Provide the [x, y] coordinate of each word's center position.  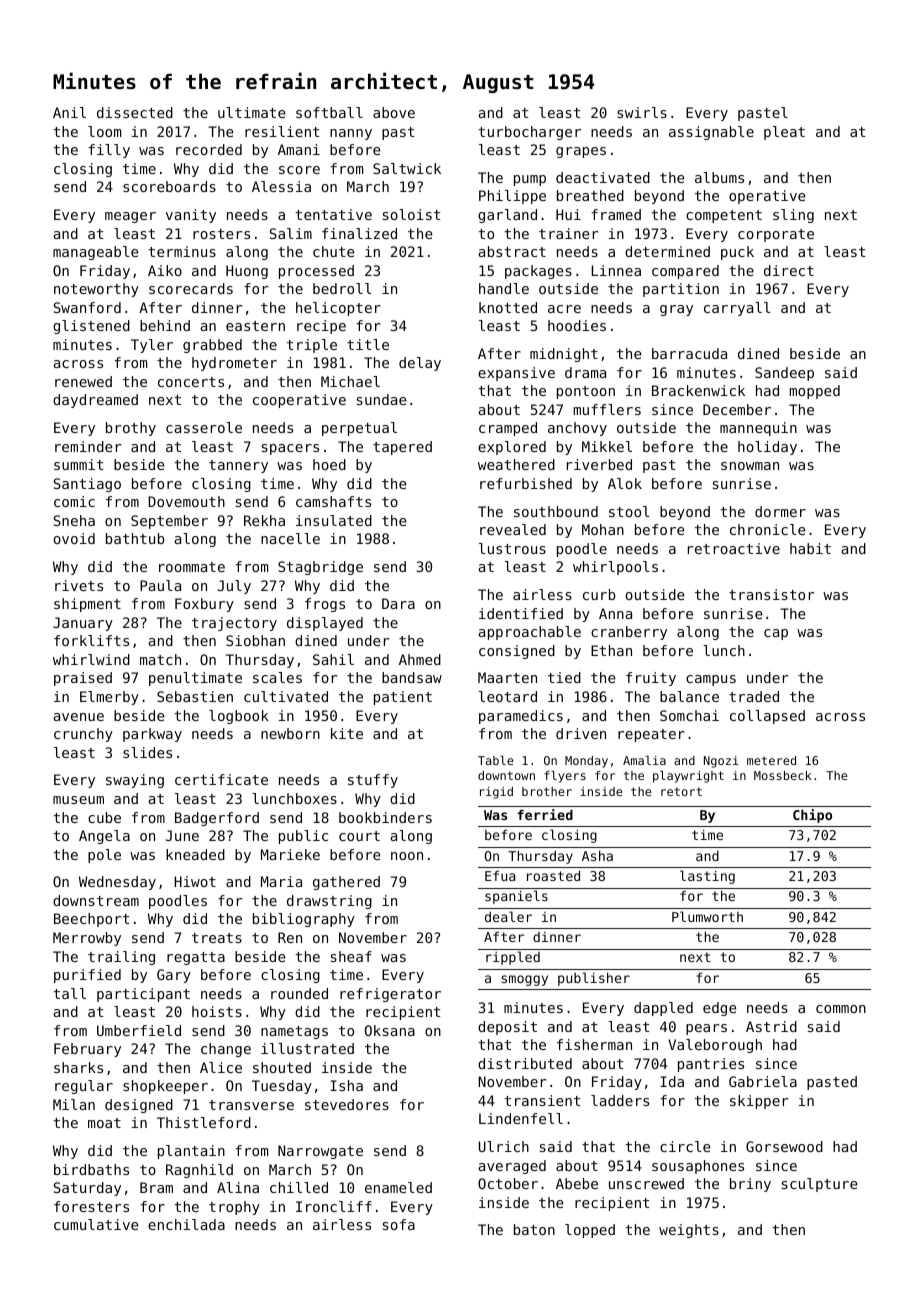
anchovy [577, 429]
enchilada [186, 1224]
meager [130, 217]
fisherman [594, 1044]
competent [724, 216]
